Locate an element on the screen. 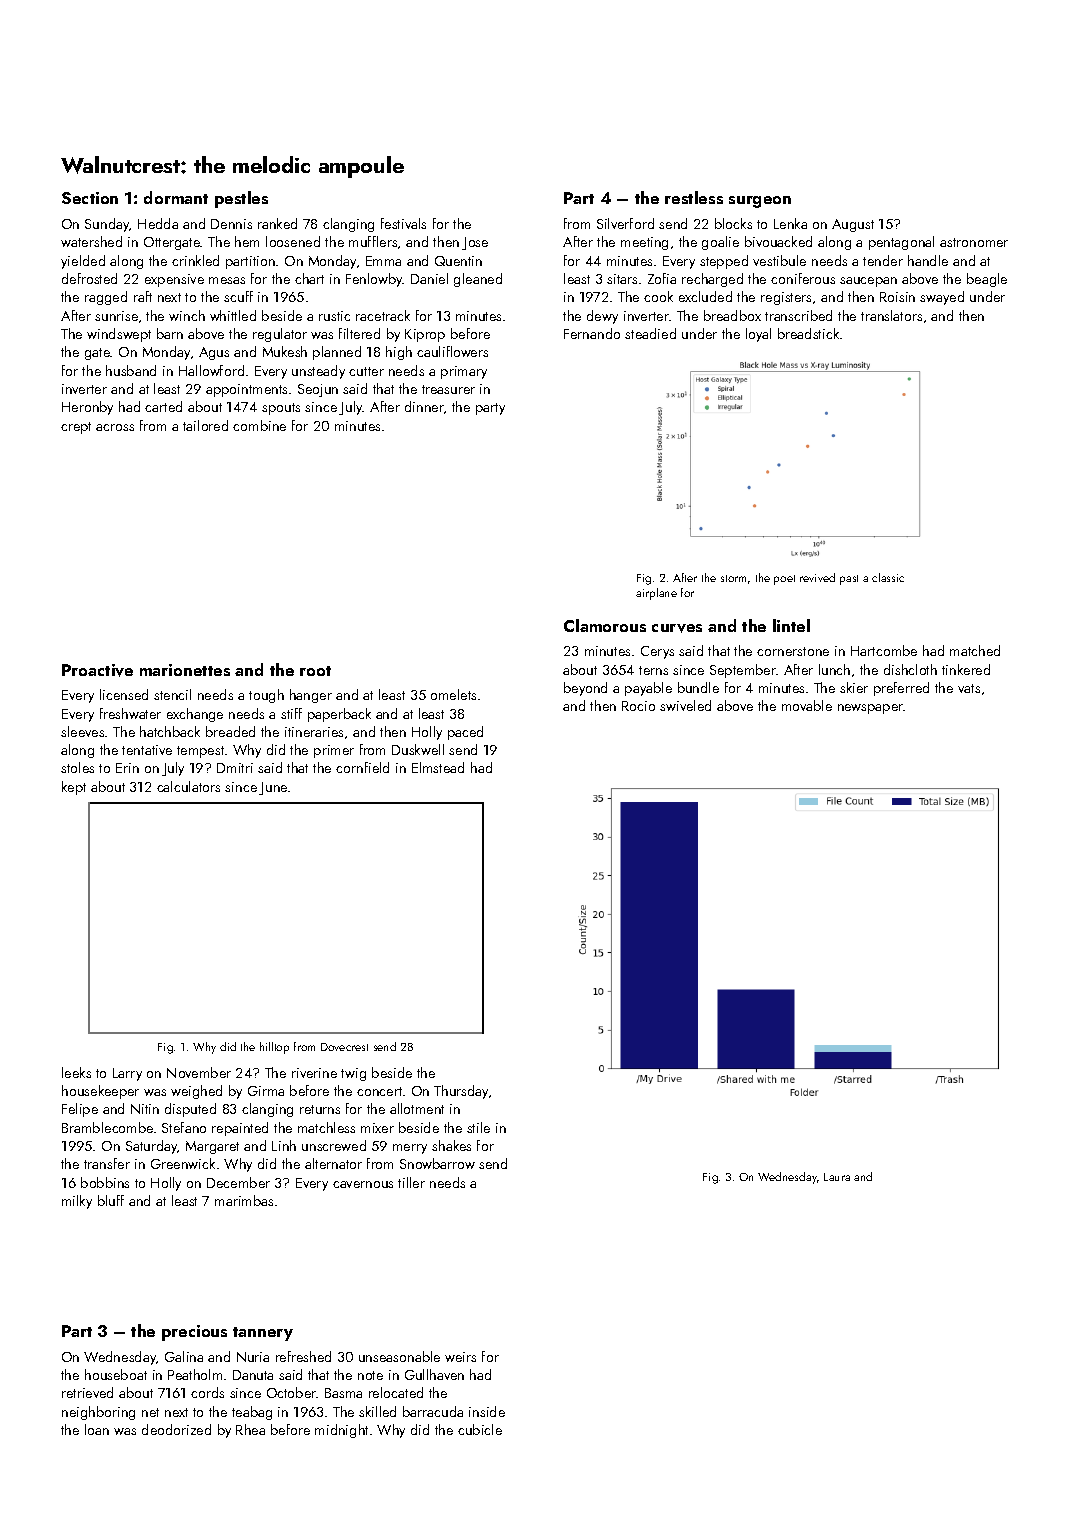  defrosted is located at coordinates (89, 278).
